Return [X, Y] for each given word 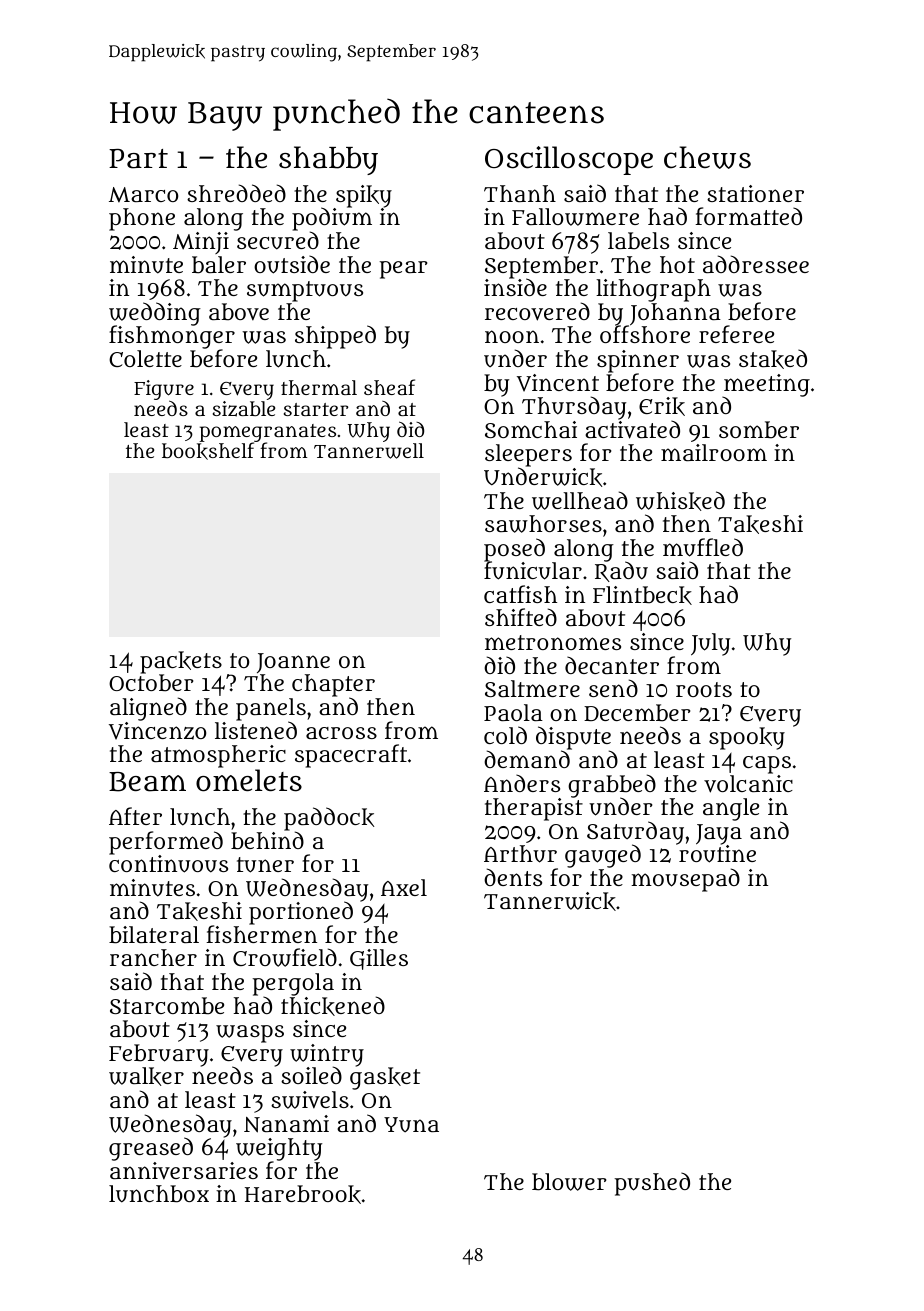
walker [146, 1076]
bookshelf [208, 451]
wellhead [580, 500]
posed [514, 550]
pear [403, 270]
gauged [603, 856]
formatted [748, 216]
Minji [201, 243]
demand [527, 759]
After [135, 816]
